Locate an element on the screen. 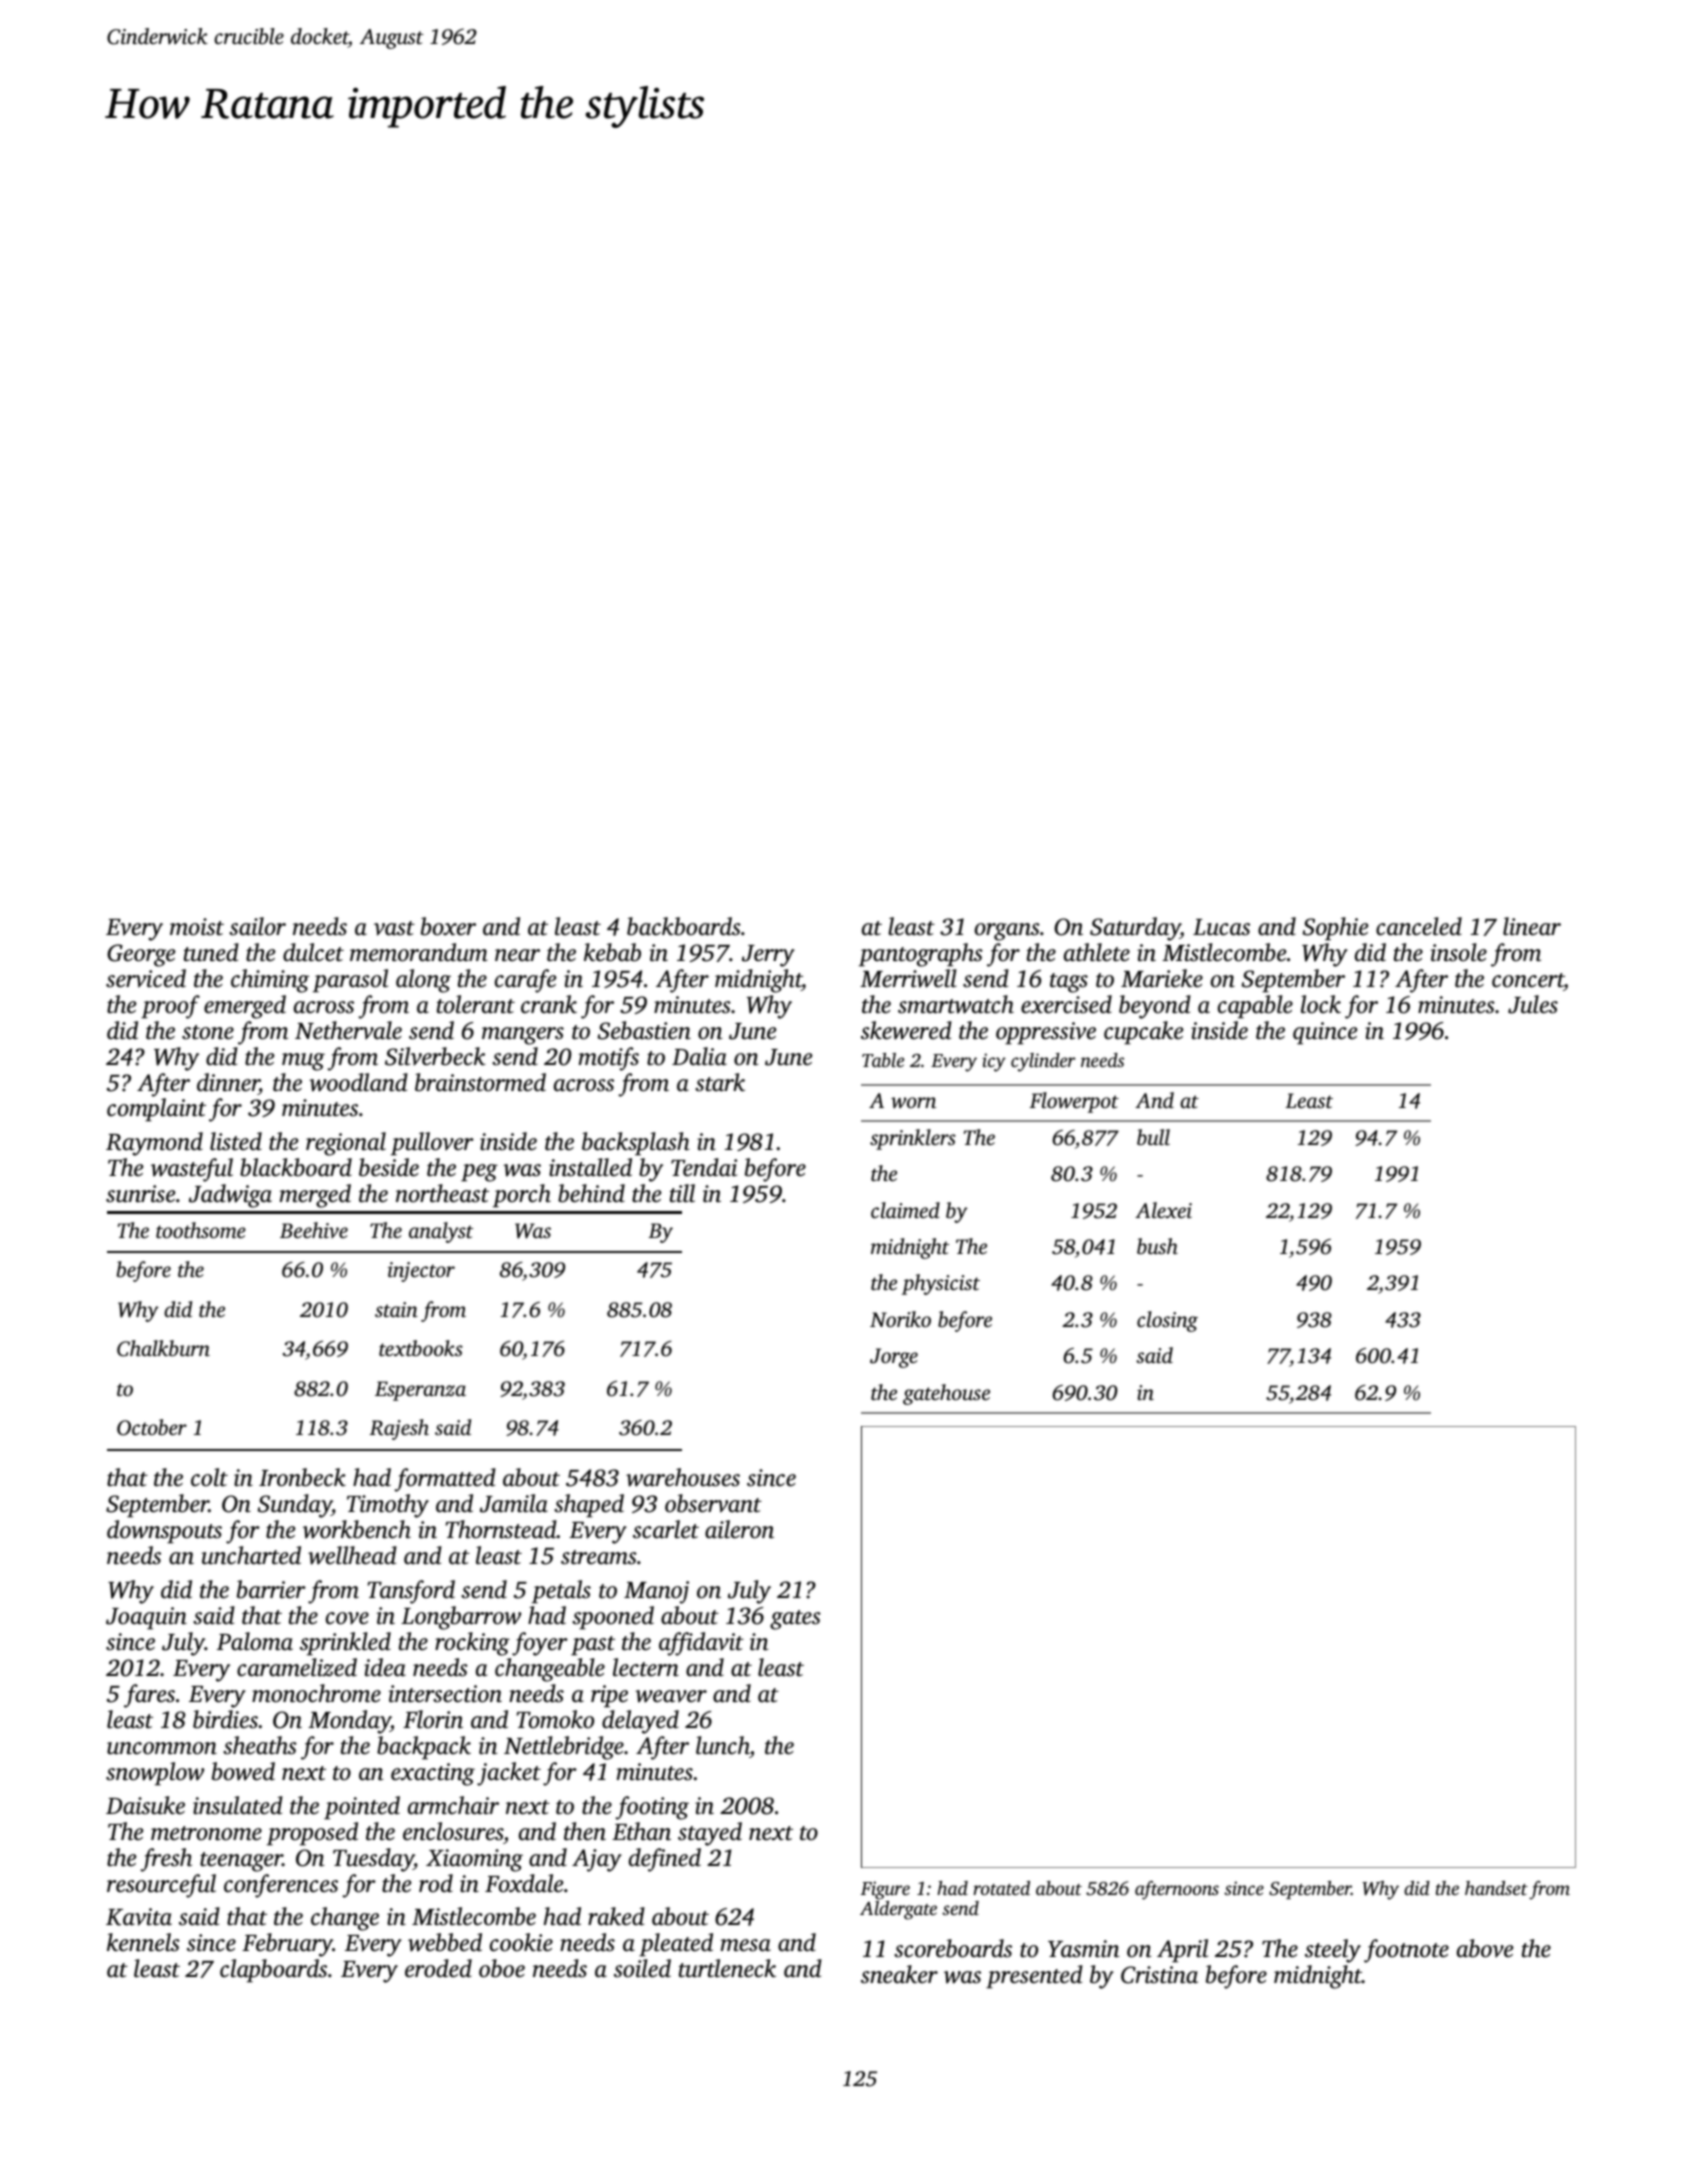 Image resolution: width=1683 pixels, height=2178 pixels. bull is located at coordinates (1153, 1137).
